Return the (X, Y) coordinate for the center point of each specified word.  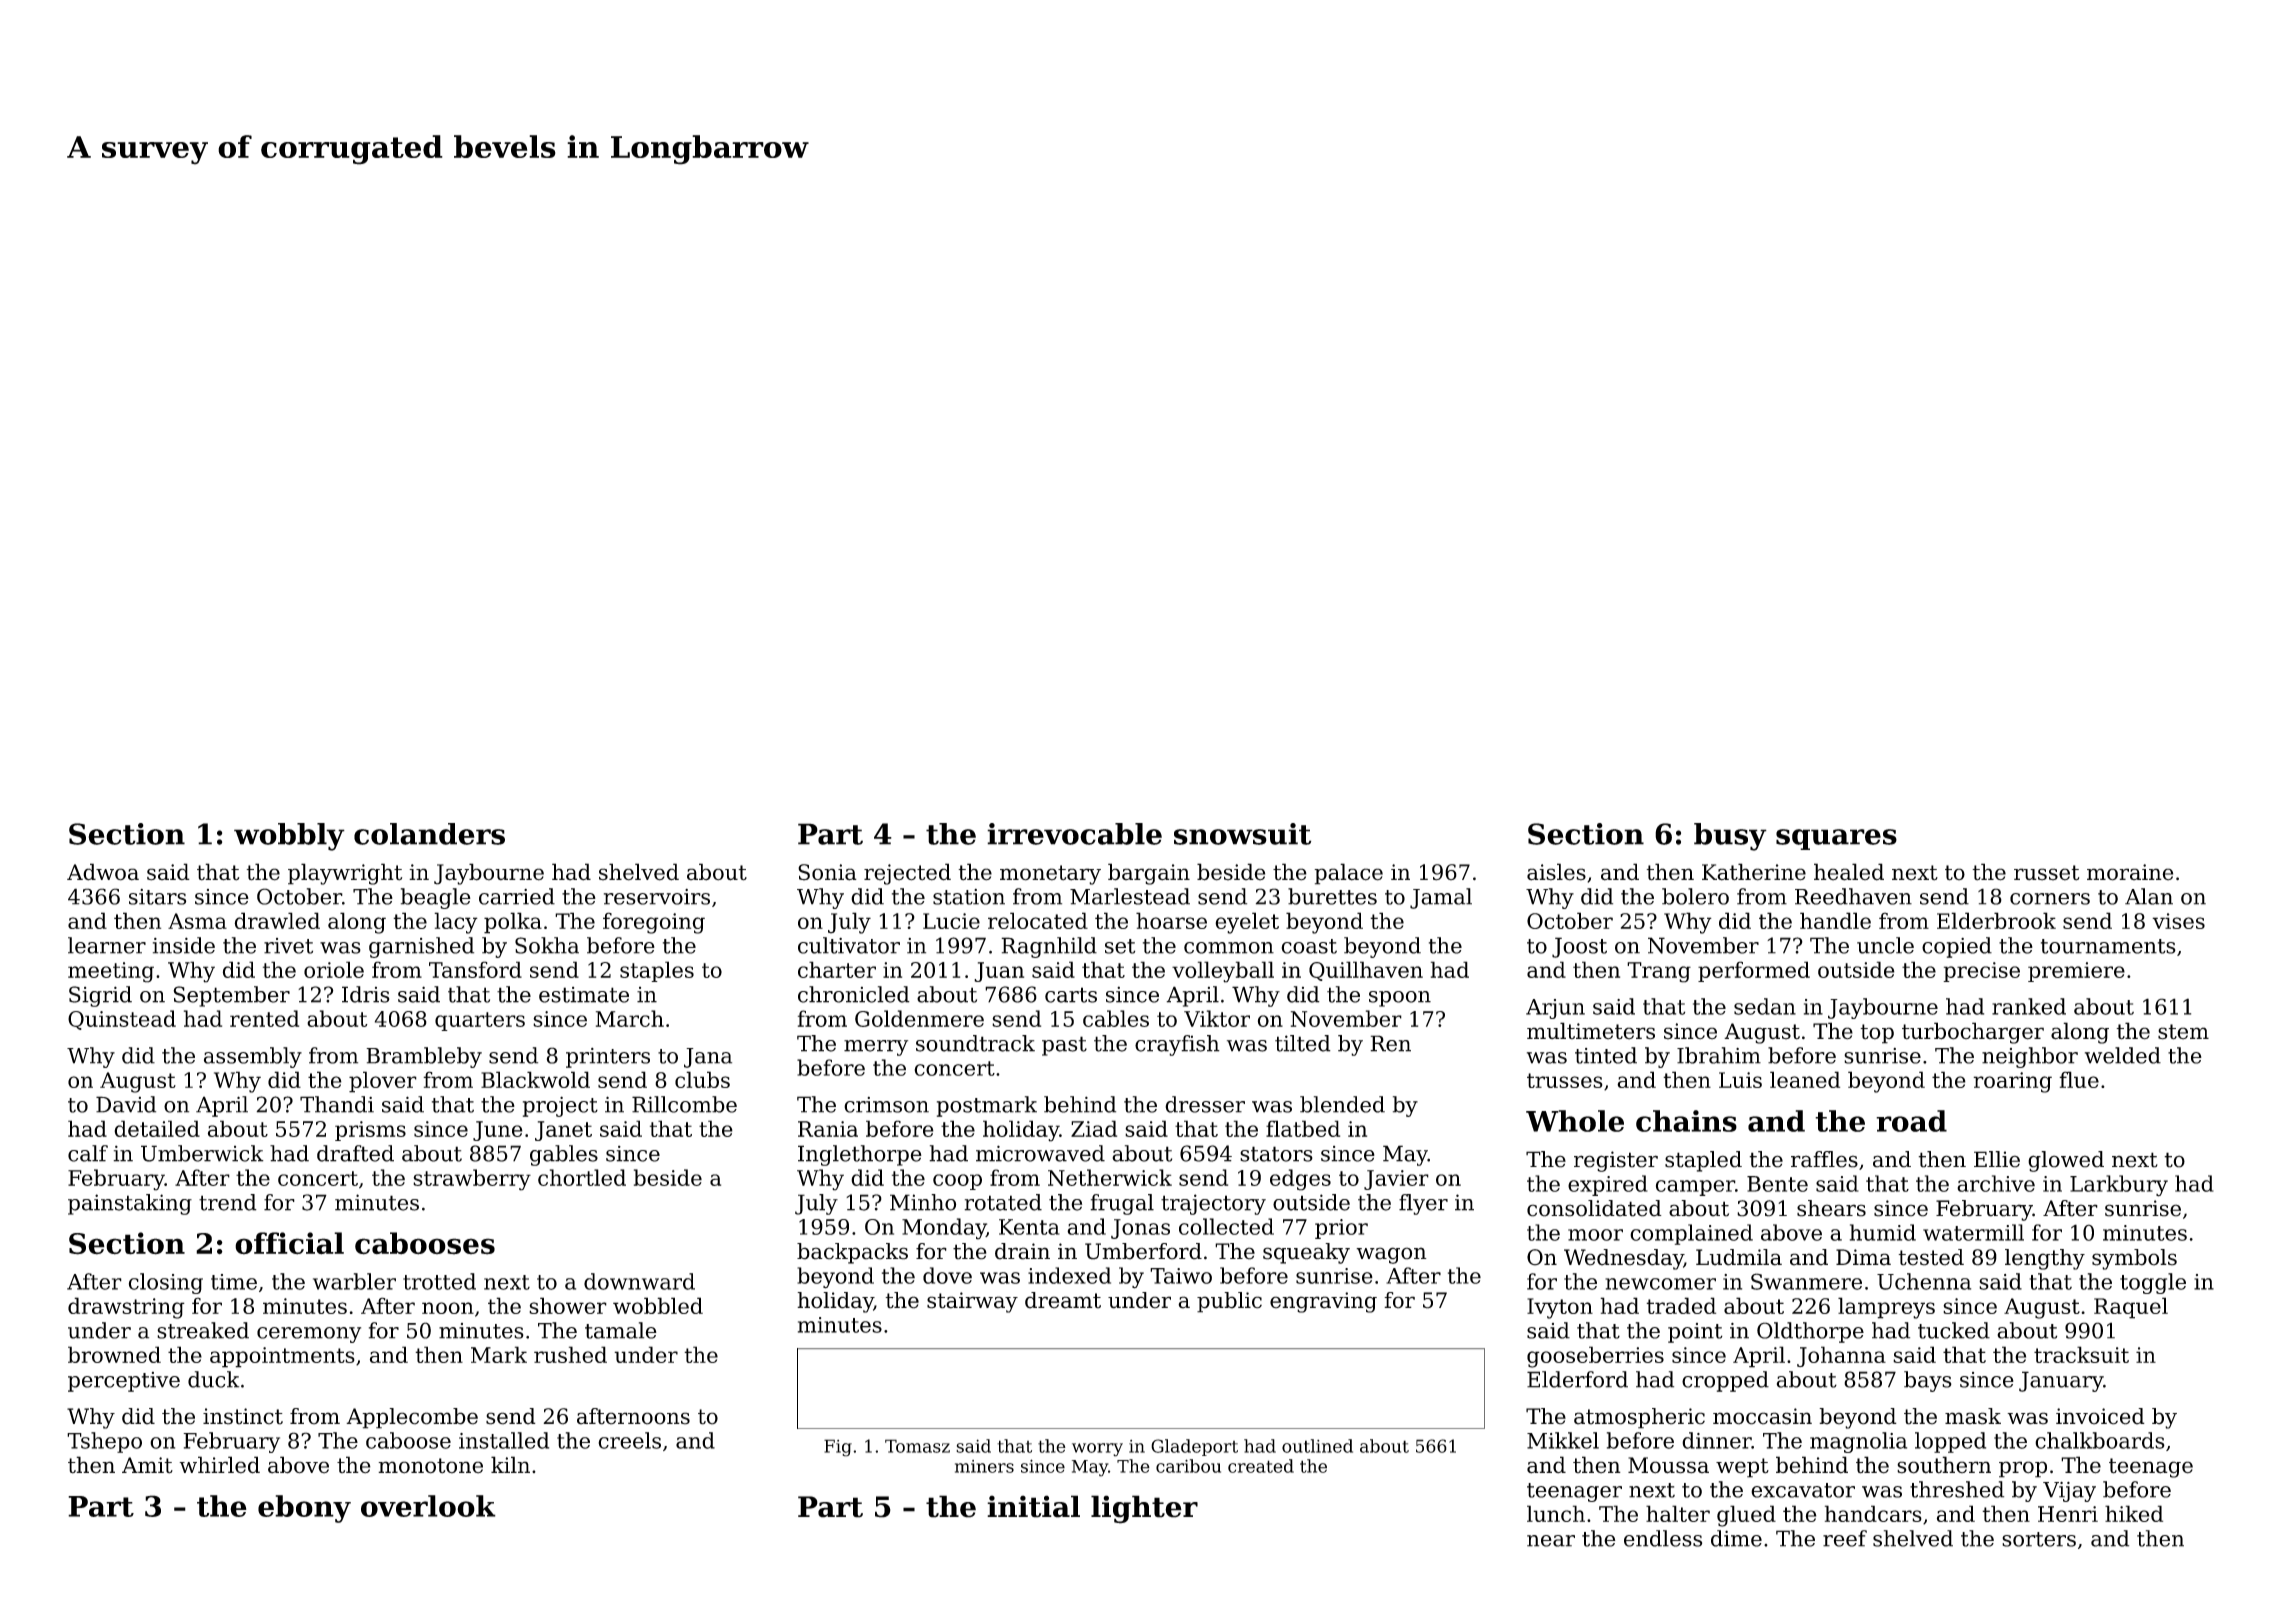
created (1261, 1466)
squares (1836, 839)
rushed (570, 1354)
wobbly (289, 837)
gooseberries (1595, 1357)
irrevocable (1074, 834)
